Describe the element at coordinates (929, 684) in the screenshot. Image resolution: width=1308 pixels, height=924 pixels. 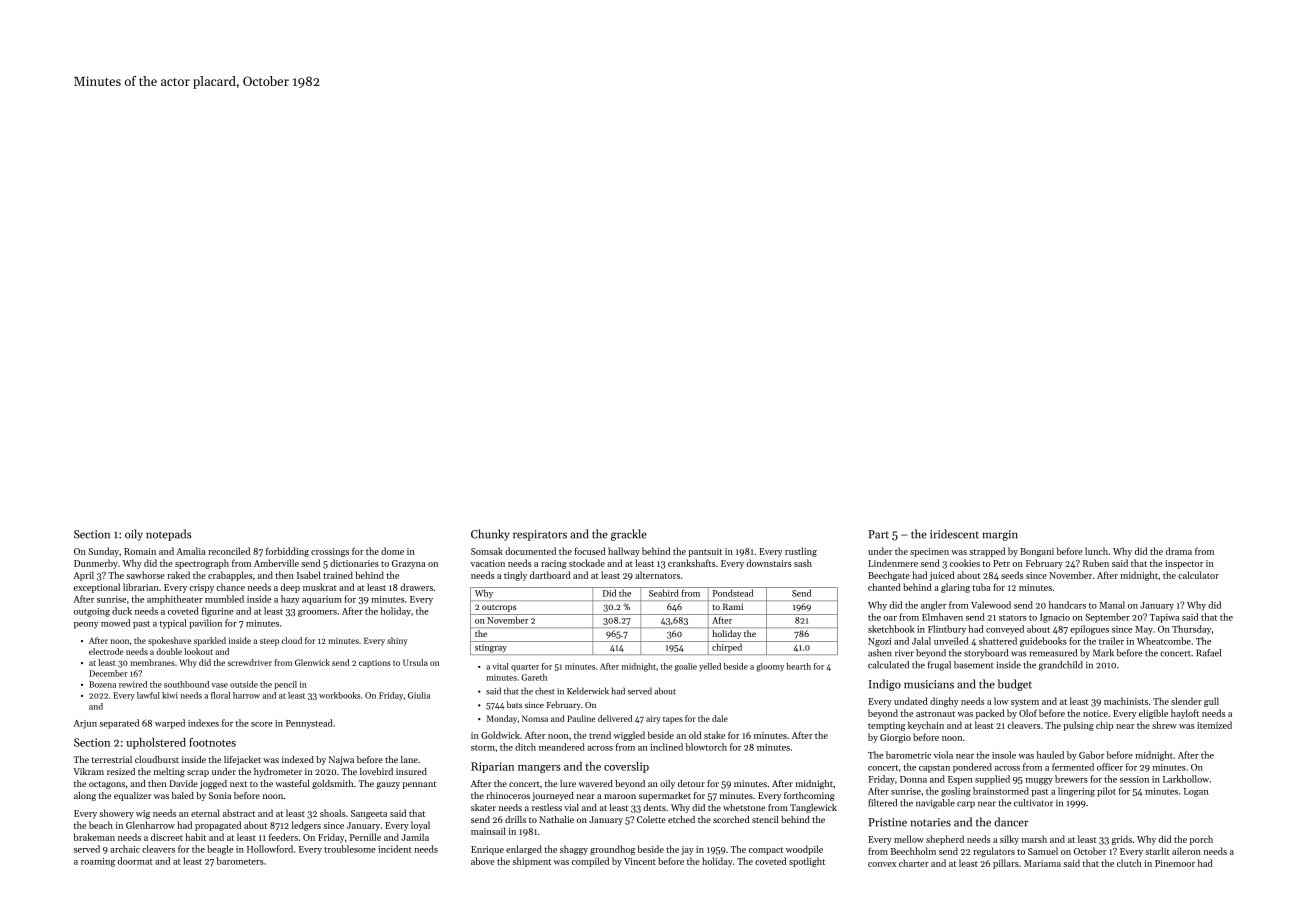
I see `musicians` at that location.
